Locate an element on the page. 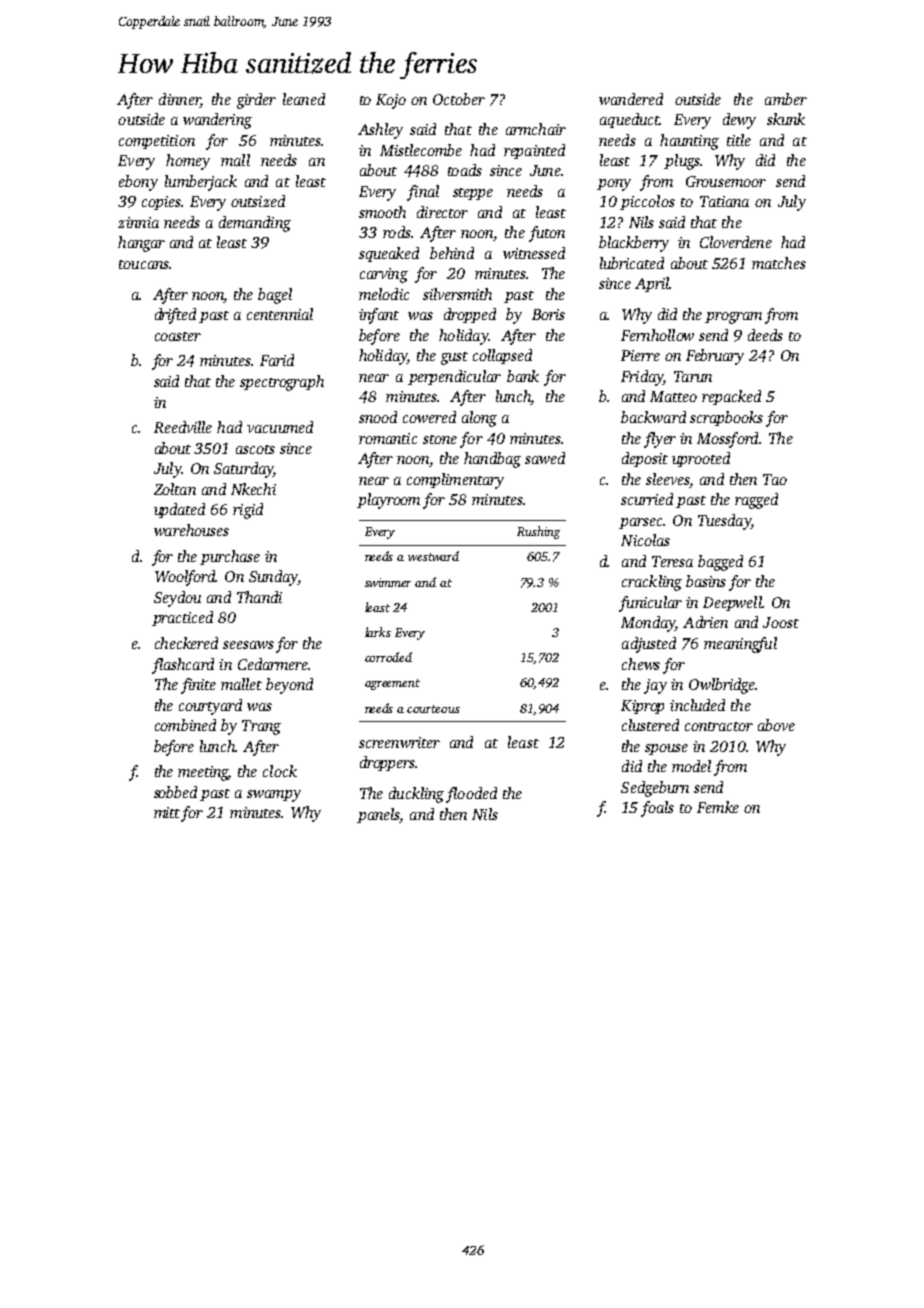  purchase is located at coordinates (230, 557).
